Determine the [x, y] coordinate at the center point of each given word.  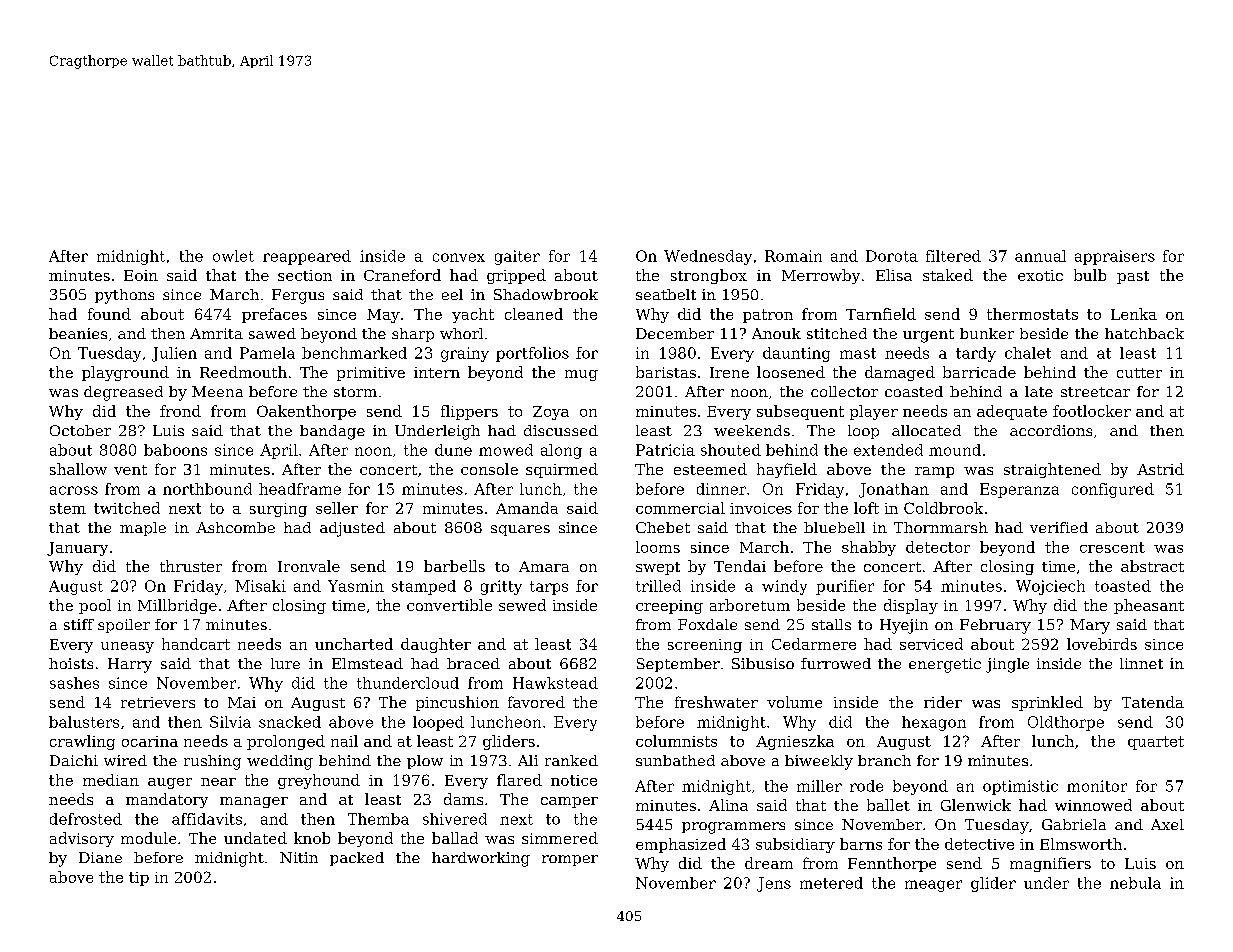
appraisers [1115, 257]
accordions [1051, 430]
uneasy [127, 647]
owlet [233, 256]
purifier [845, 587]
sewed [522, 605]
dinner [721, 489]
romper [570, 860]
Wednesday [708, 257]
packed [357, 859]
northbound [207, 489]
